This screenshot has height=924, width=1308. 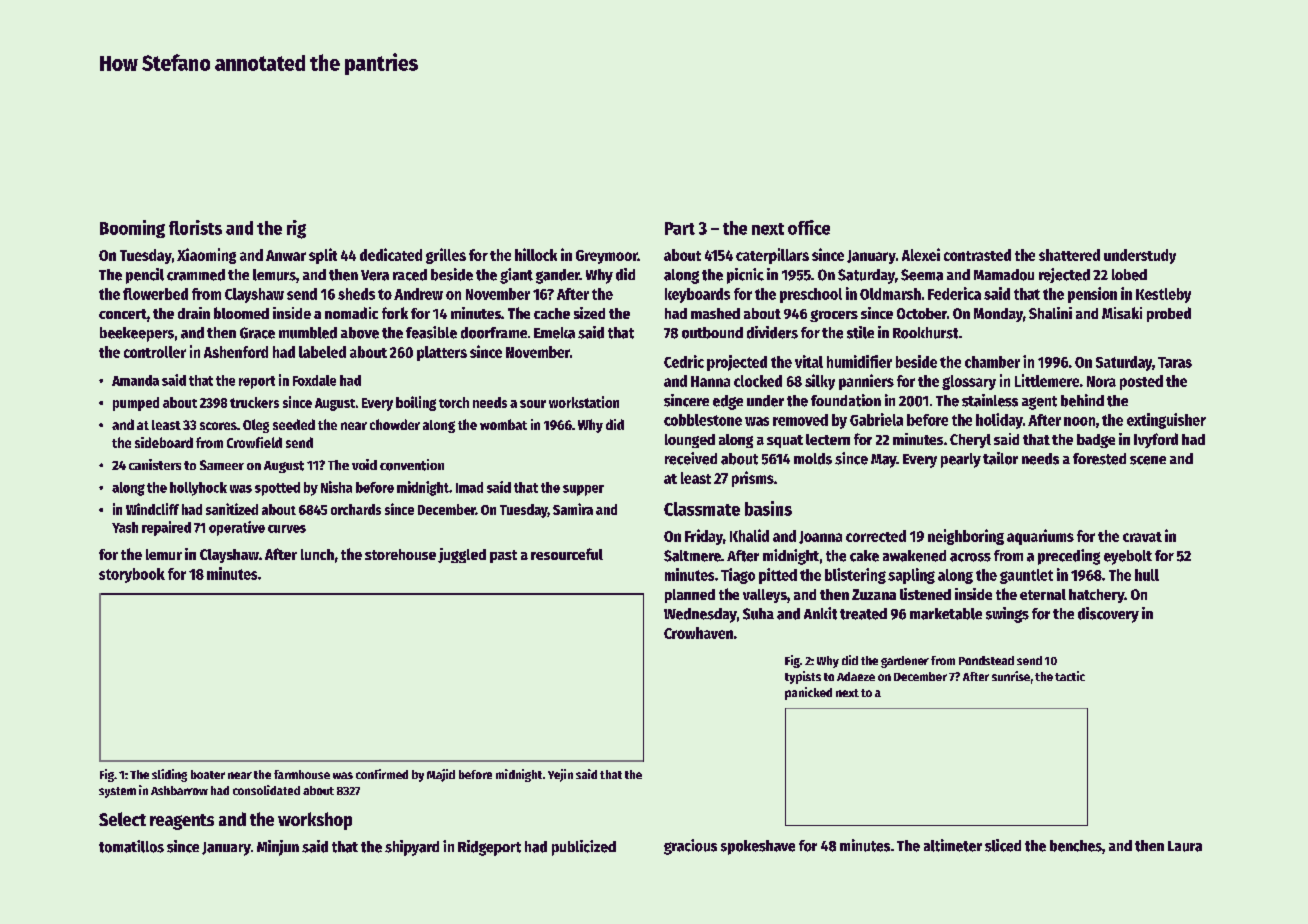 I want to click on squat, so click(x=785, y=441).
